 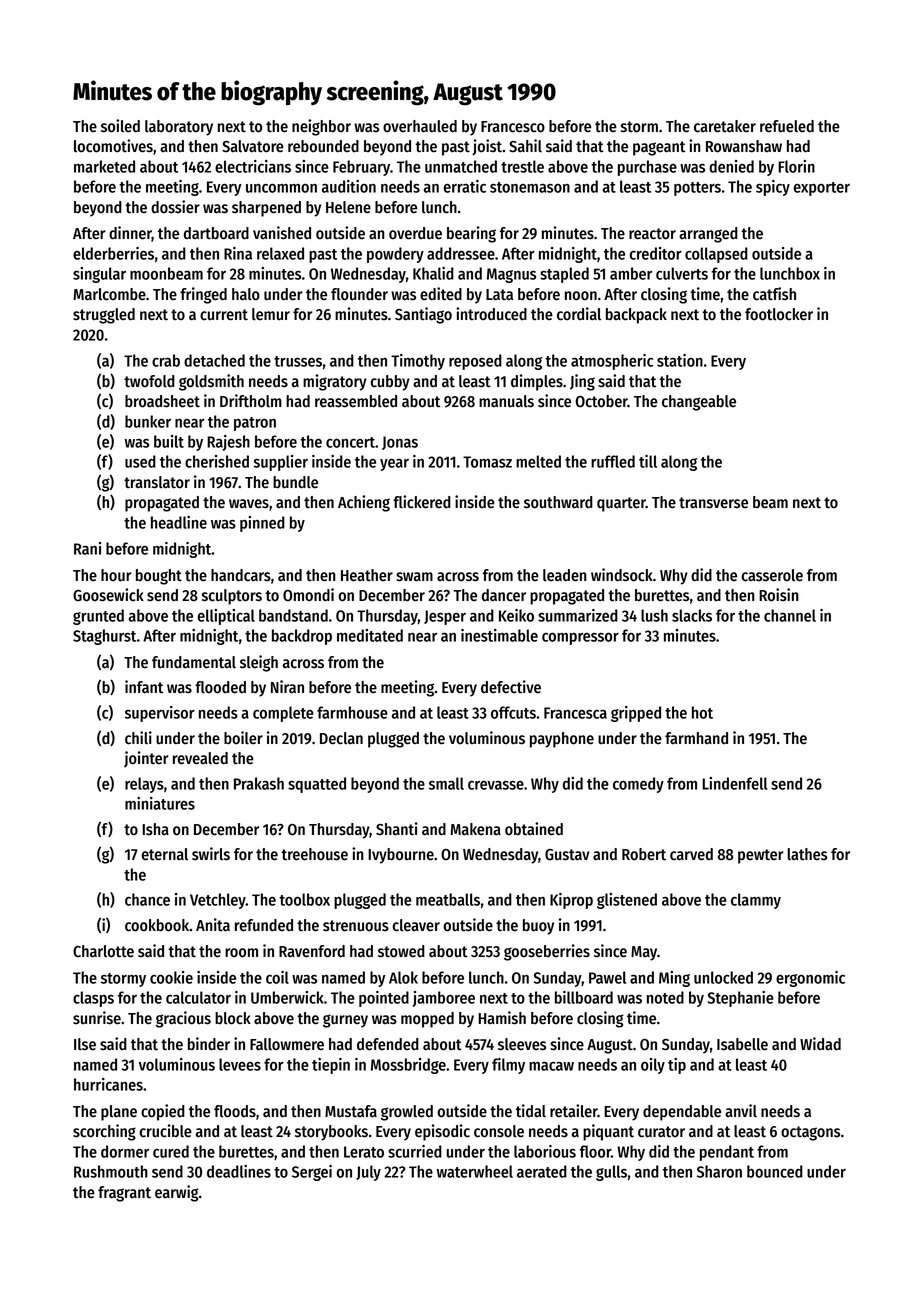 What do you see at coordinates (233, 1018) in the screenshot?
I see `block` at bounding box center [233, 1018].
